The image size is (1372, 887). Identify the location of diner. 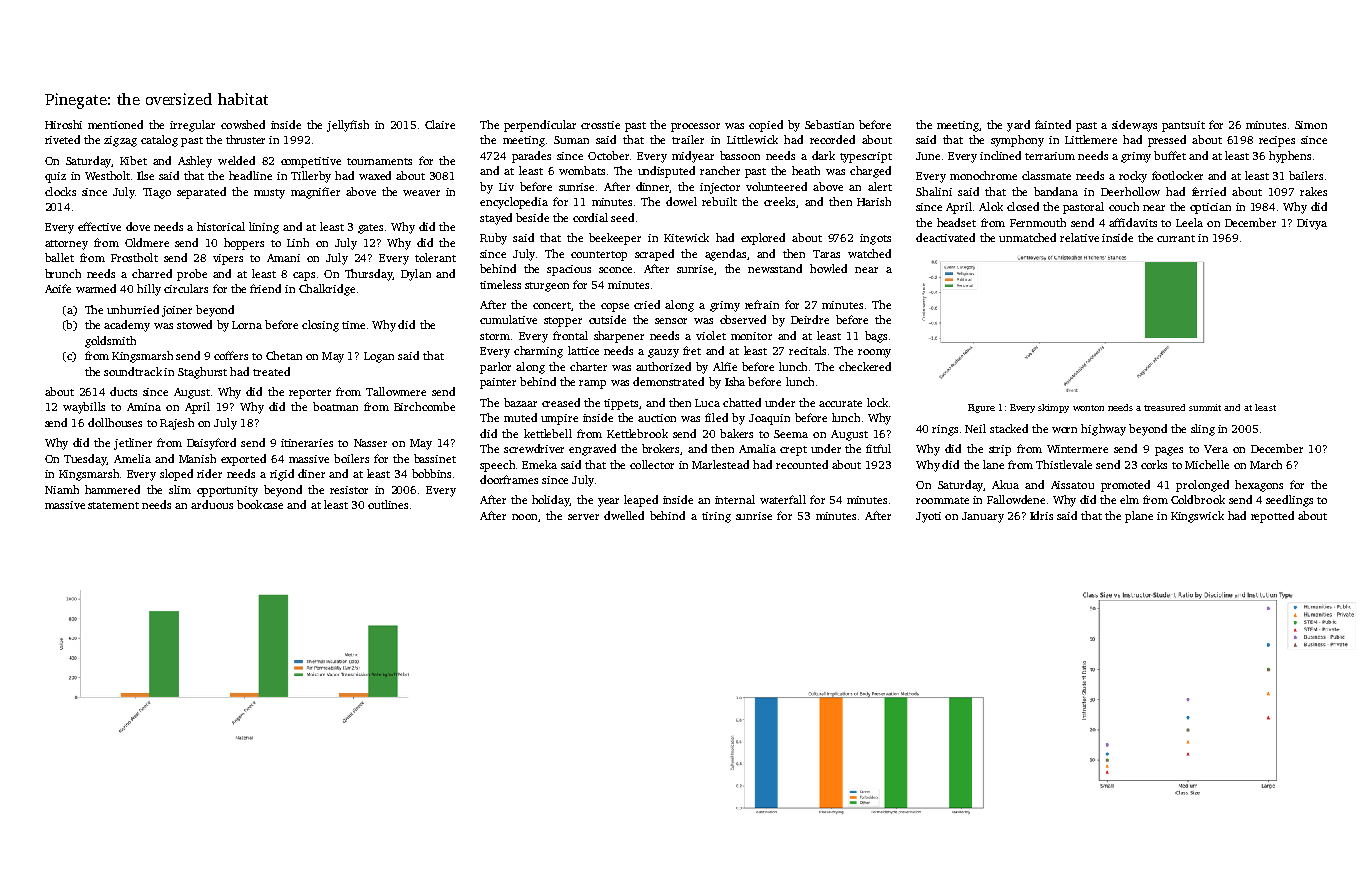
(311, 473).
